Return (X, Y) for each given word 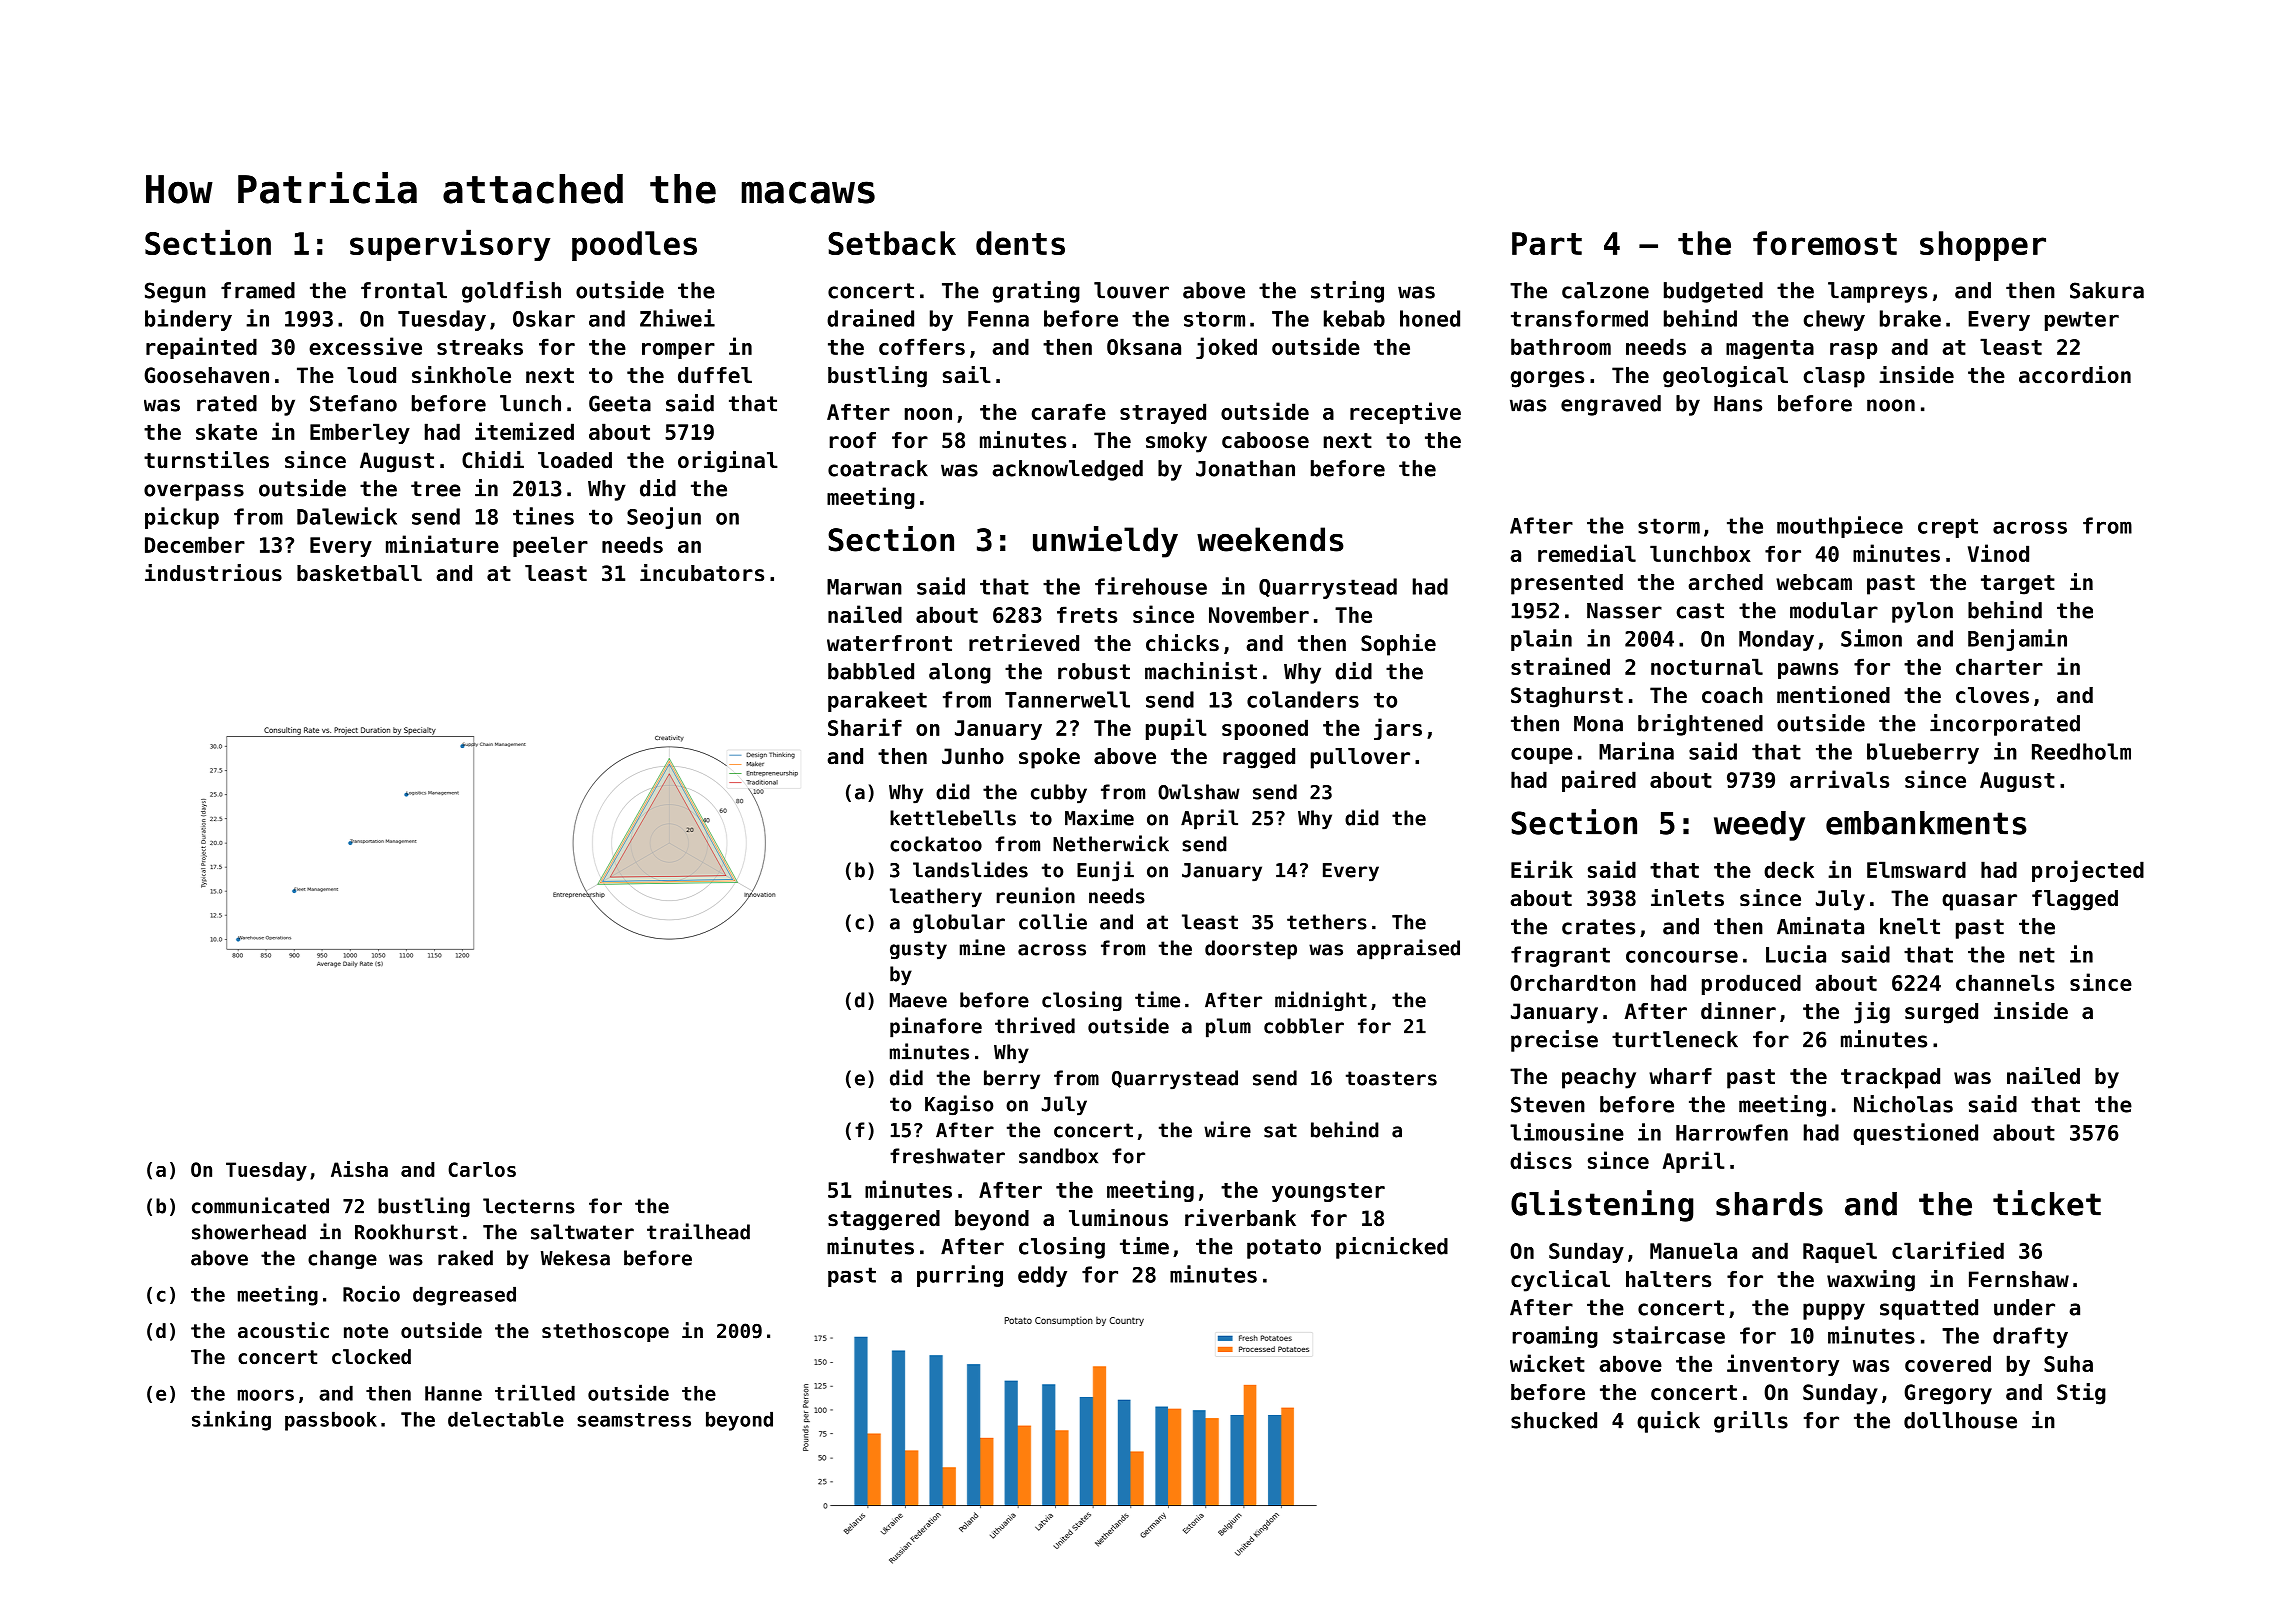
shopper (1983, 246)
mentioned (1833, 695)
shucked (1554, 1420)
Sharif (865, 727)
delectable (506, 1419)
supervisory (450, 245)
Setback (892, 243)
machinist (1201, 671)
